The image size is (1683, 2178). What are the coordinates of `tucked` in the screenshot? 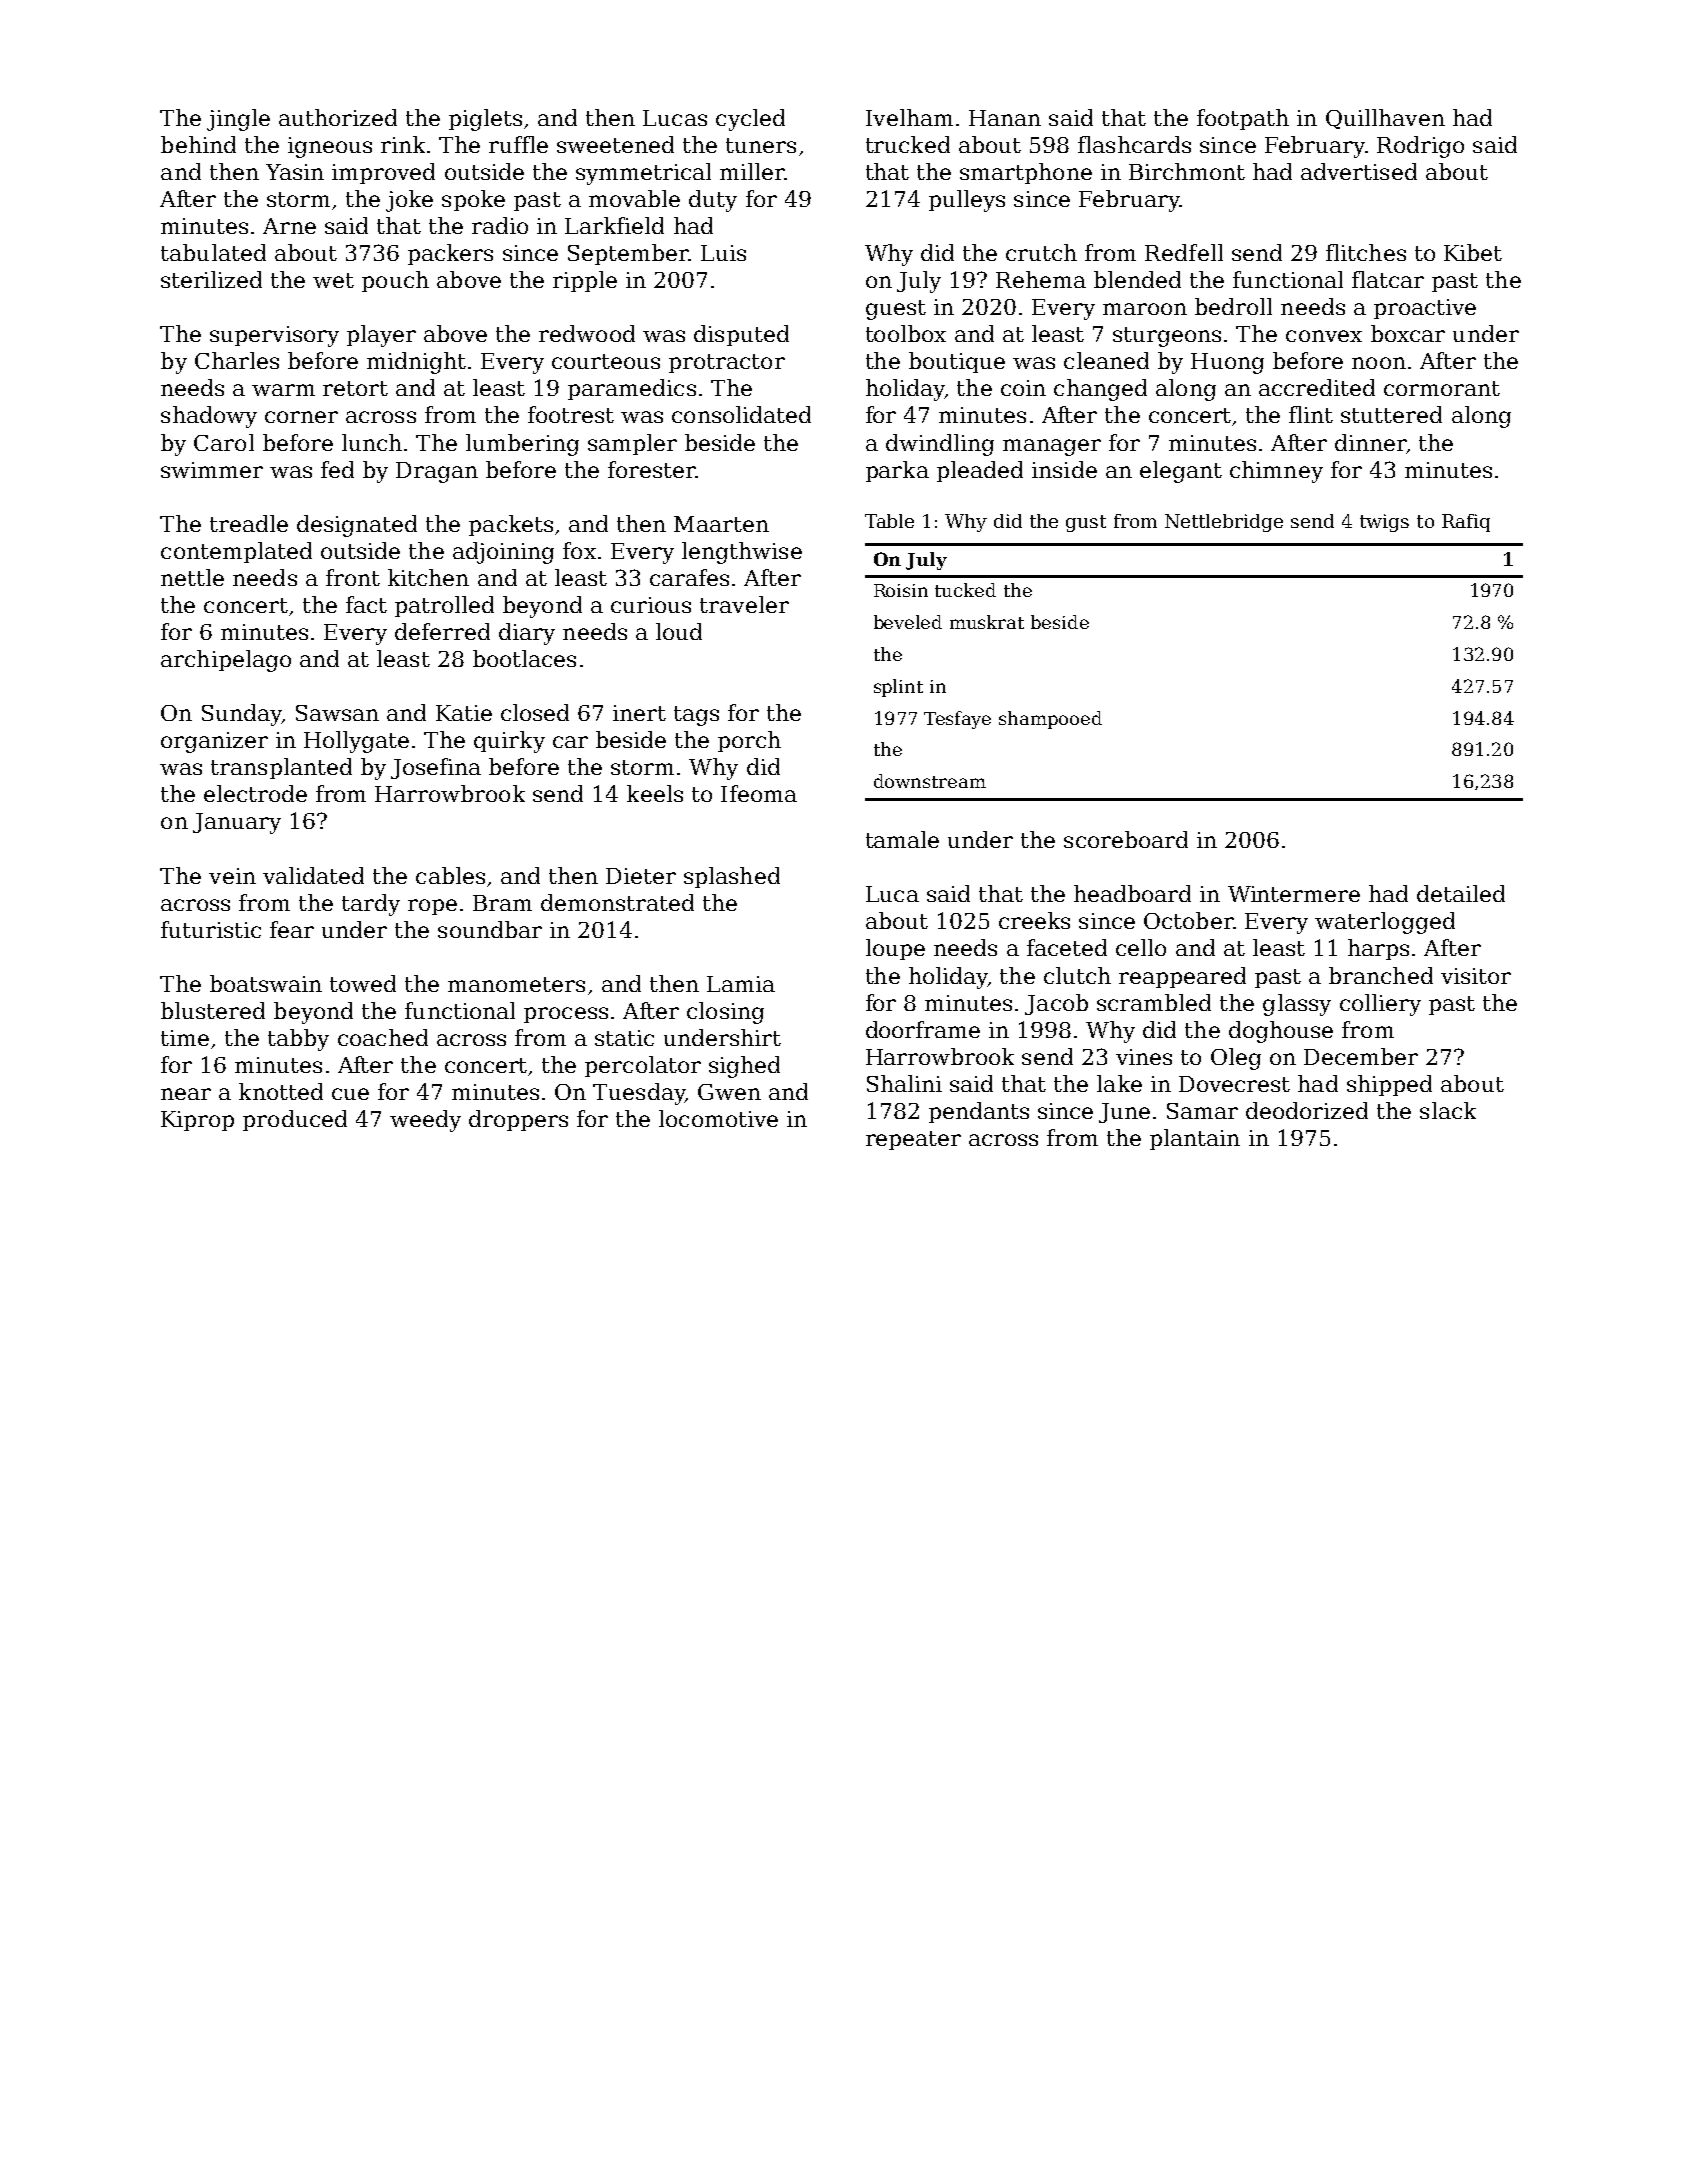 It's located at (965, 590).
